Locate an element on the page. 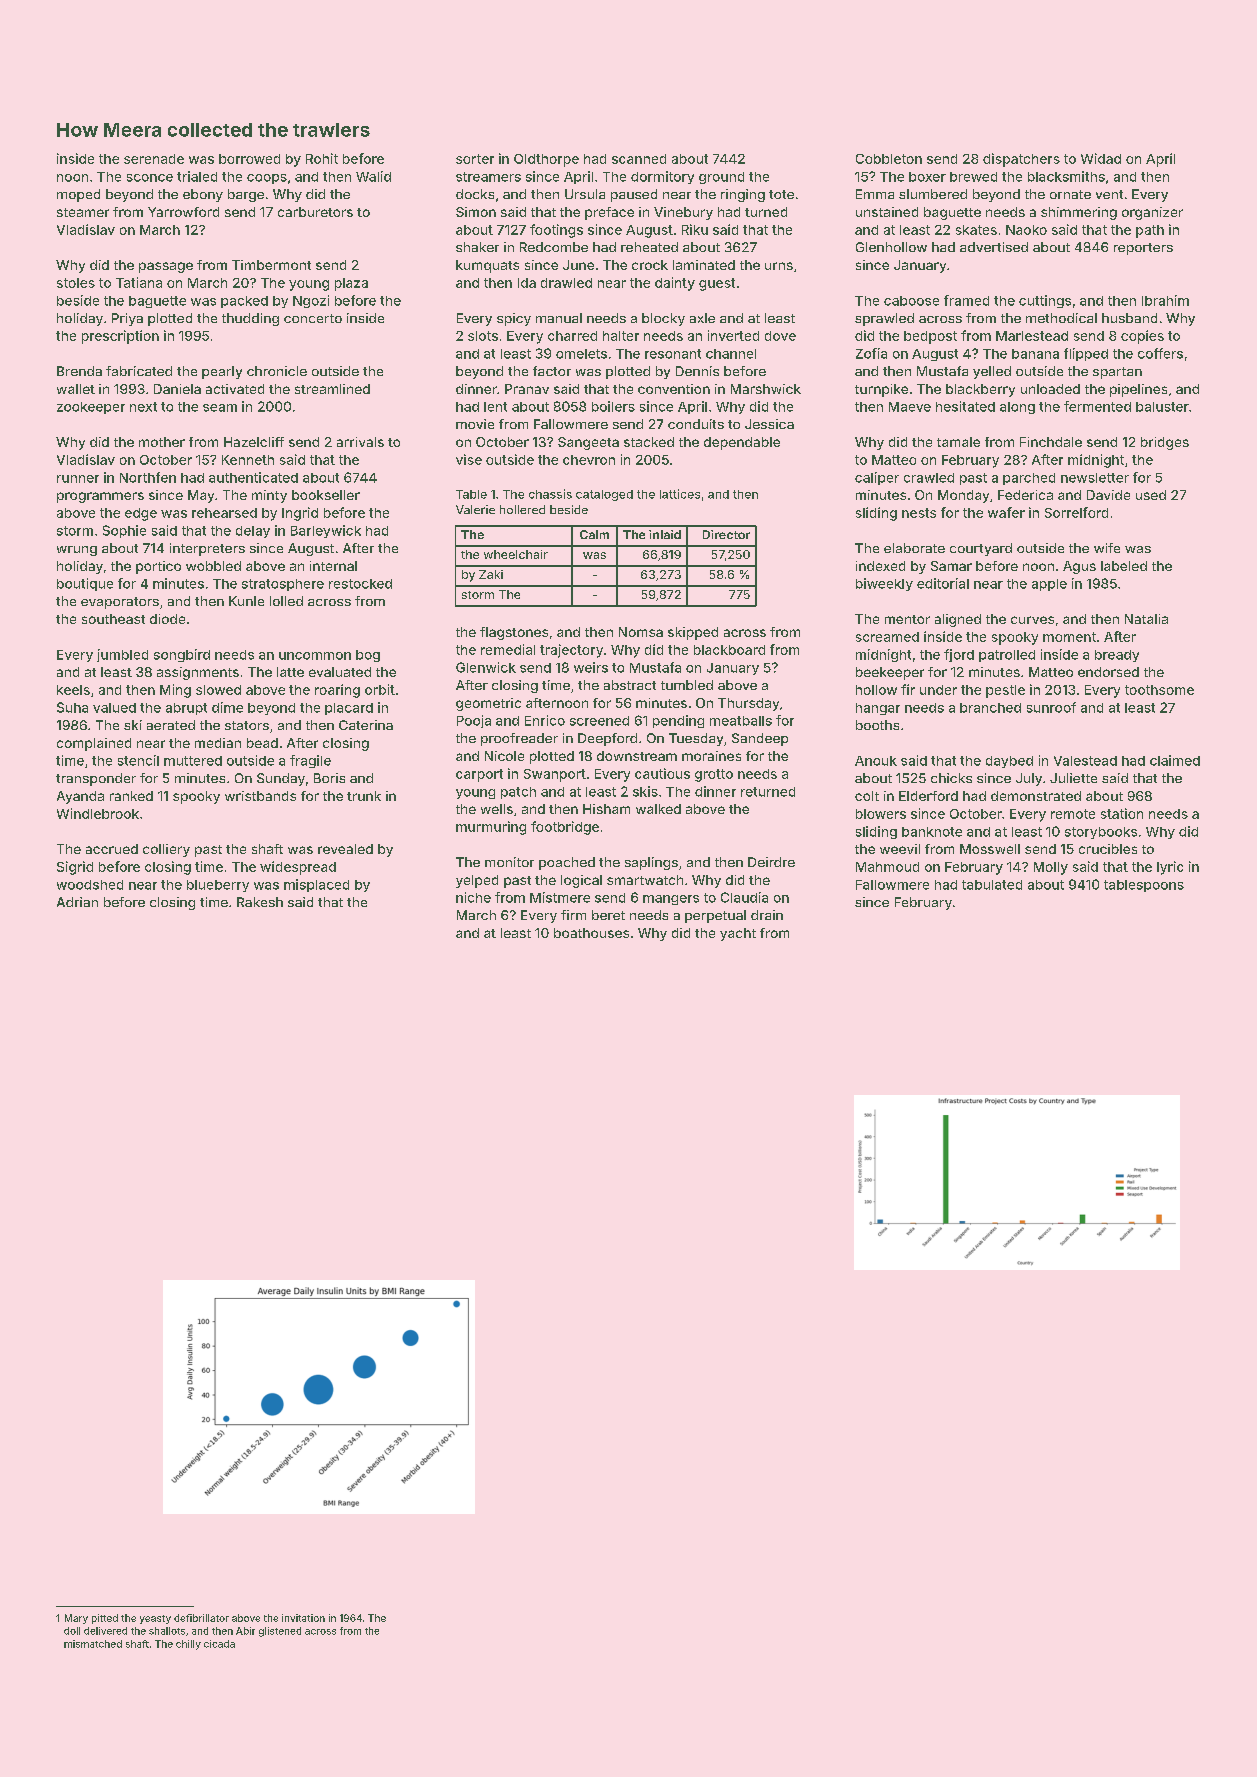 This page has width=1257, height=1777. sorter is located at coordinates (475, 159).
